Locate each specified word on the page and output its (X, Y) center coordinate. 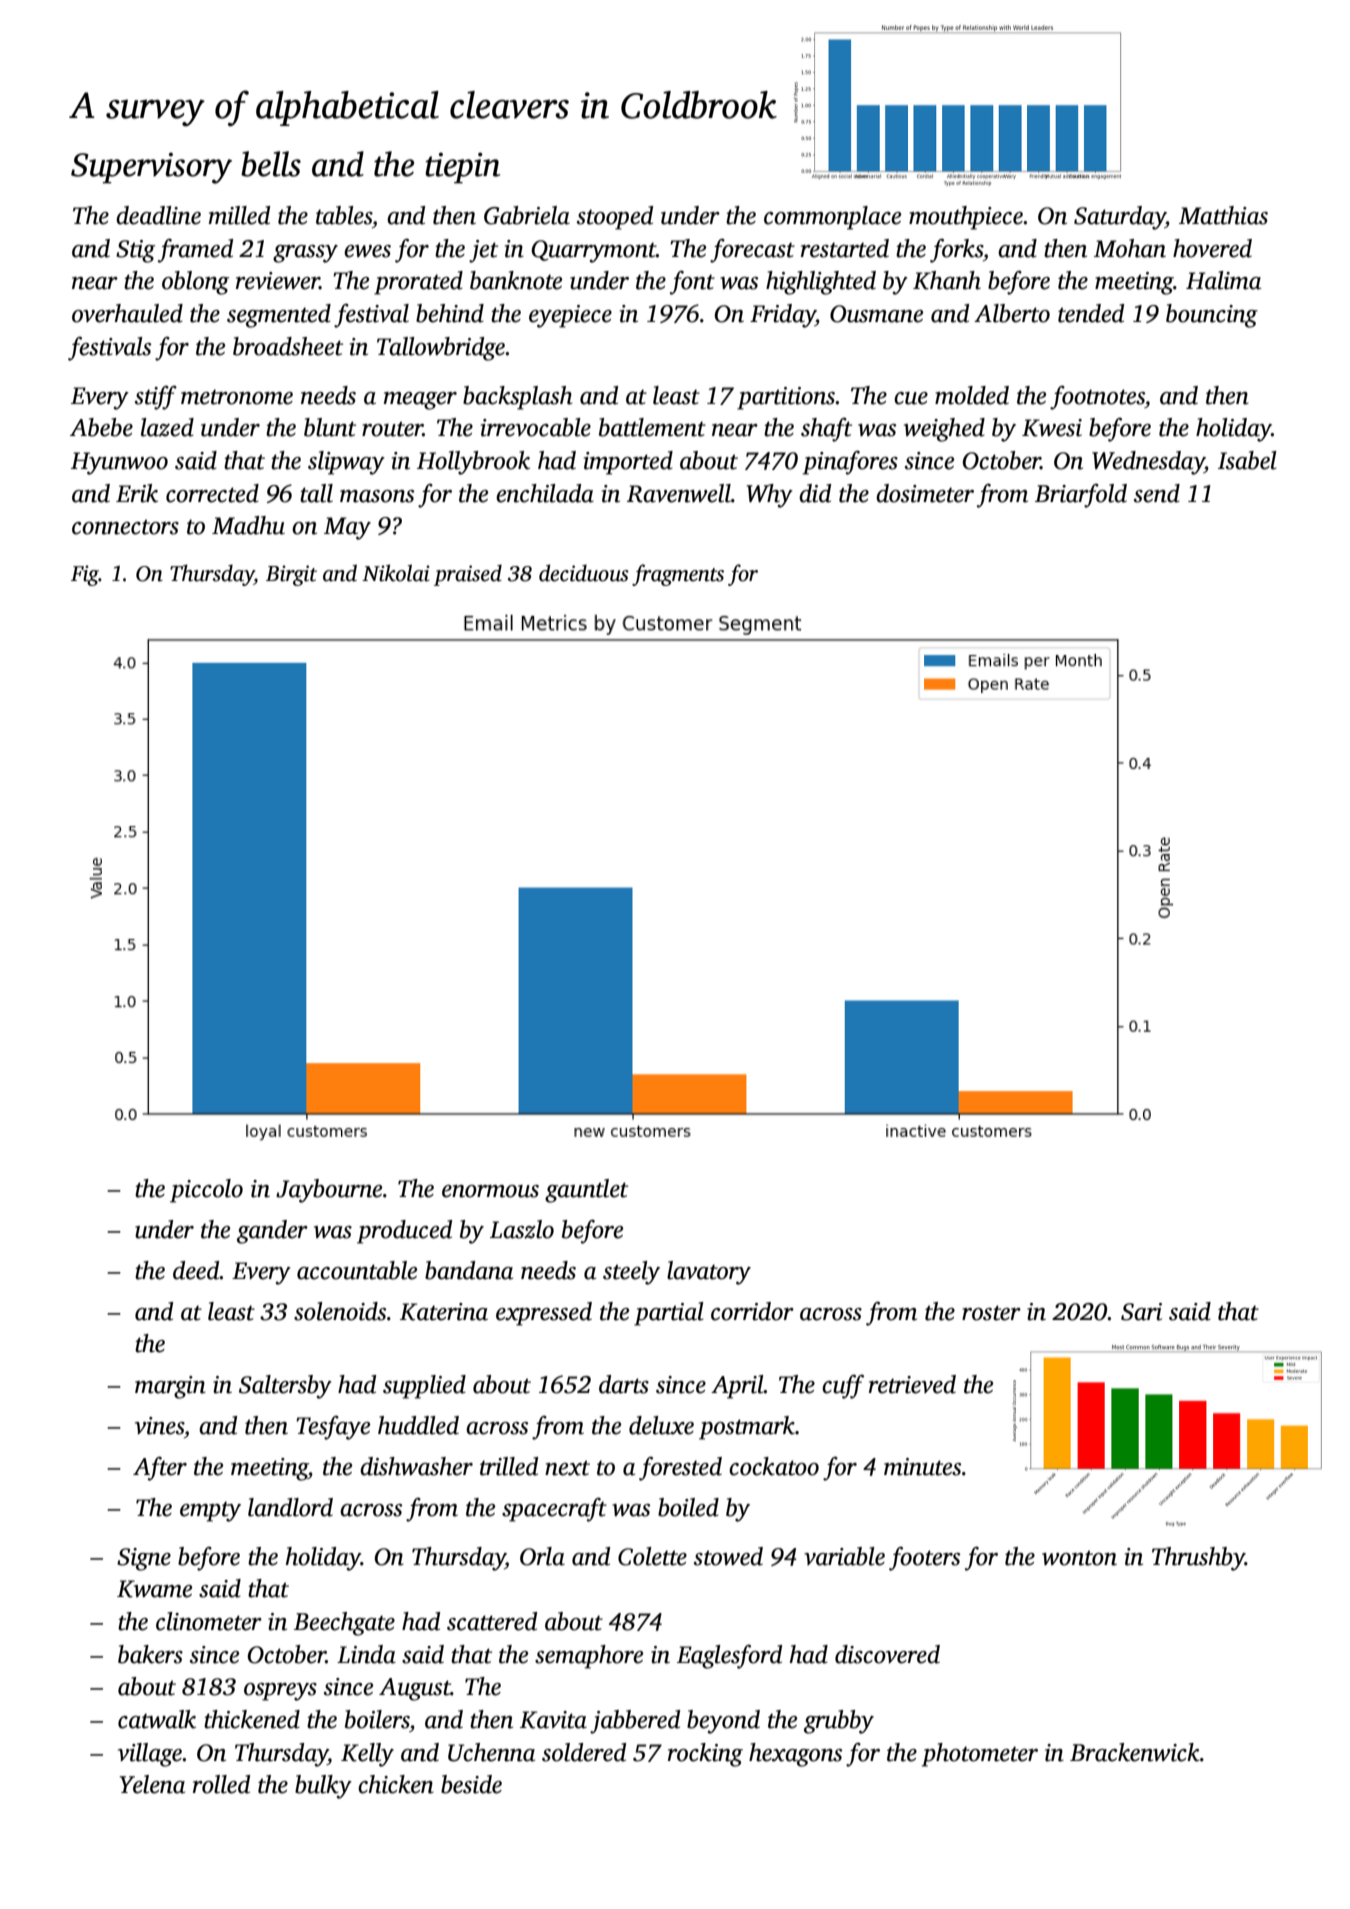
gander (272, 1232)
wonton (1079, 1558)
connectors (125, 527)
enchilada (545, 493)
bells (271, 164)
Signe (144, 1559)
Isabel (1247, 460)
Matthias (1223, 215)
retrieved (912, 1384)
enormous (490, 1191)
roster (991, 1313)
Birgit (291, 575)
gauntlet (586, 1191)
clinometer (209, 1621)
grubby (839, 1722)
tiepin (462, 168)
